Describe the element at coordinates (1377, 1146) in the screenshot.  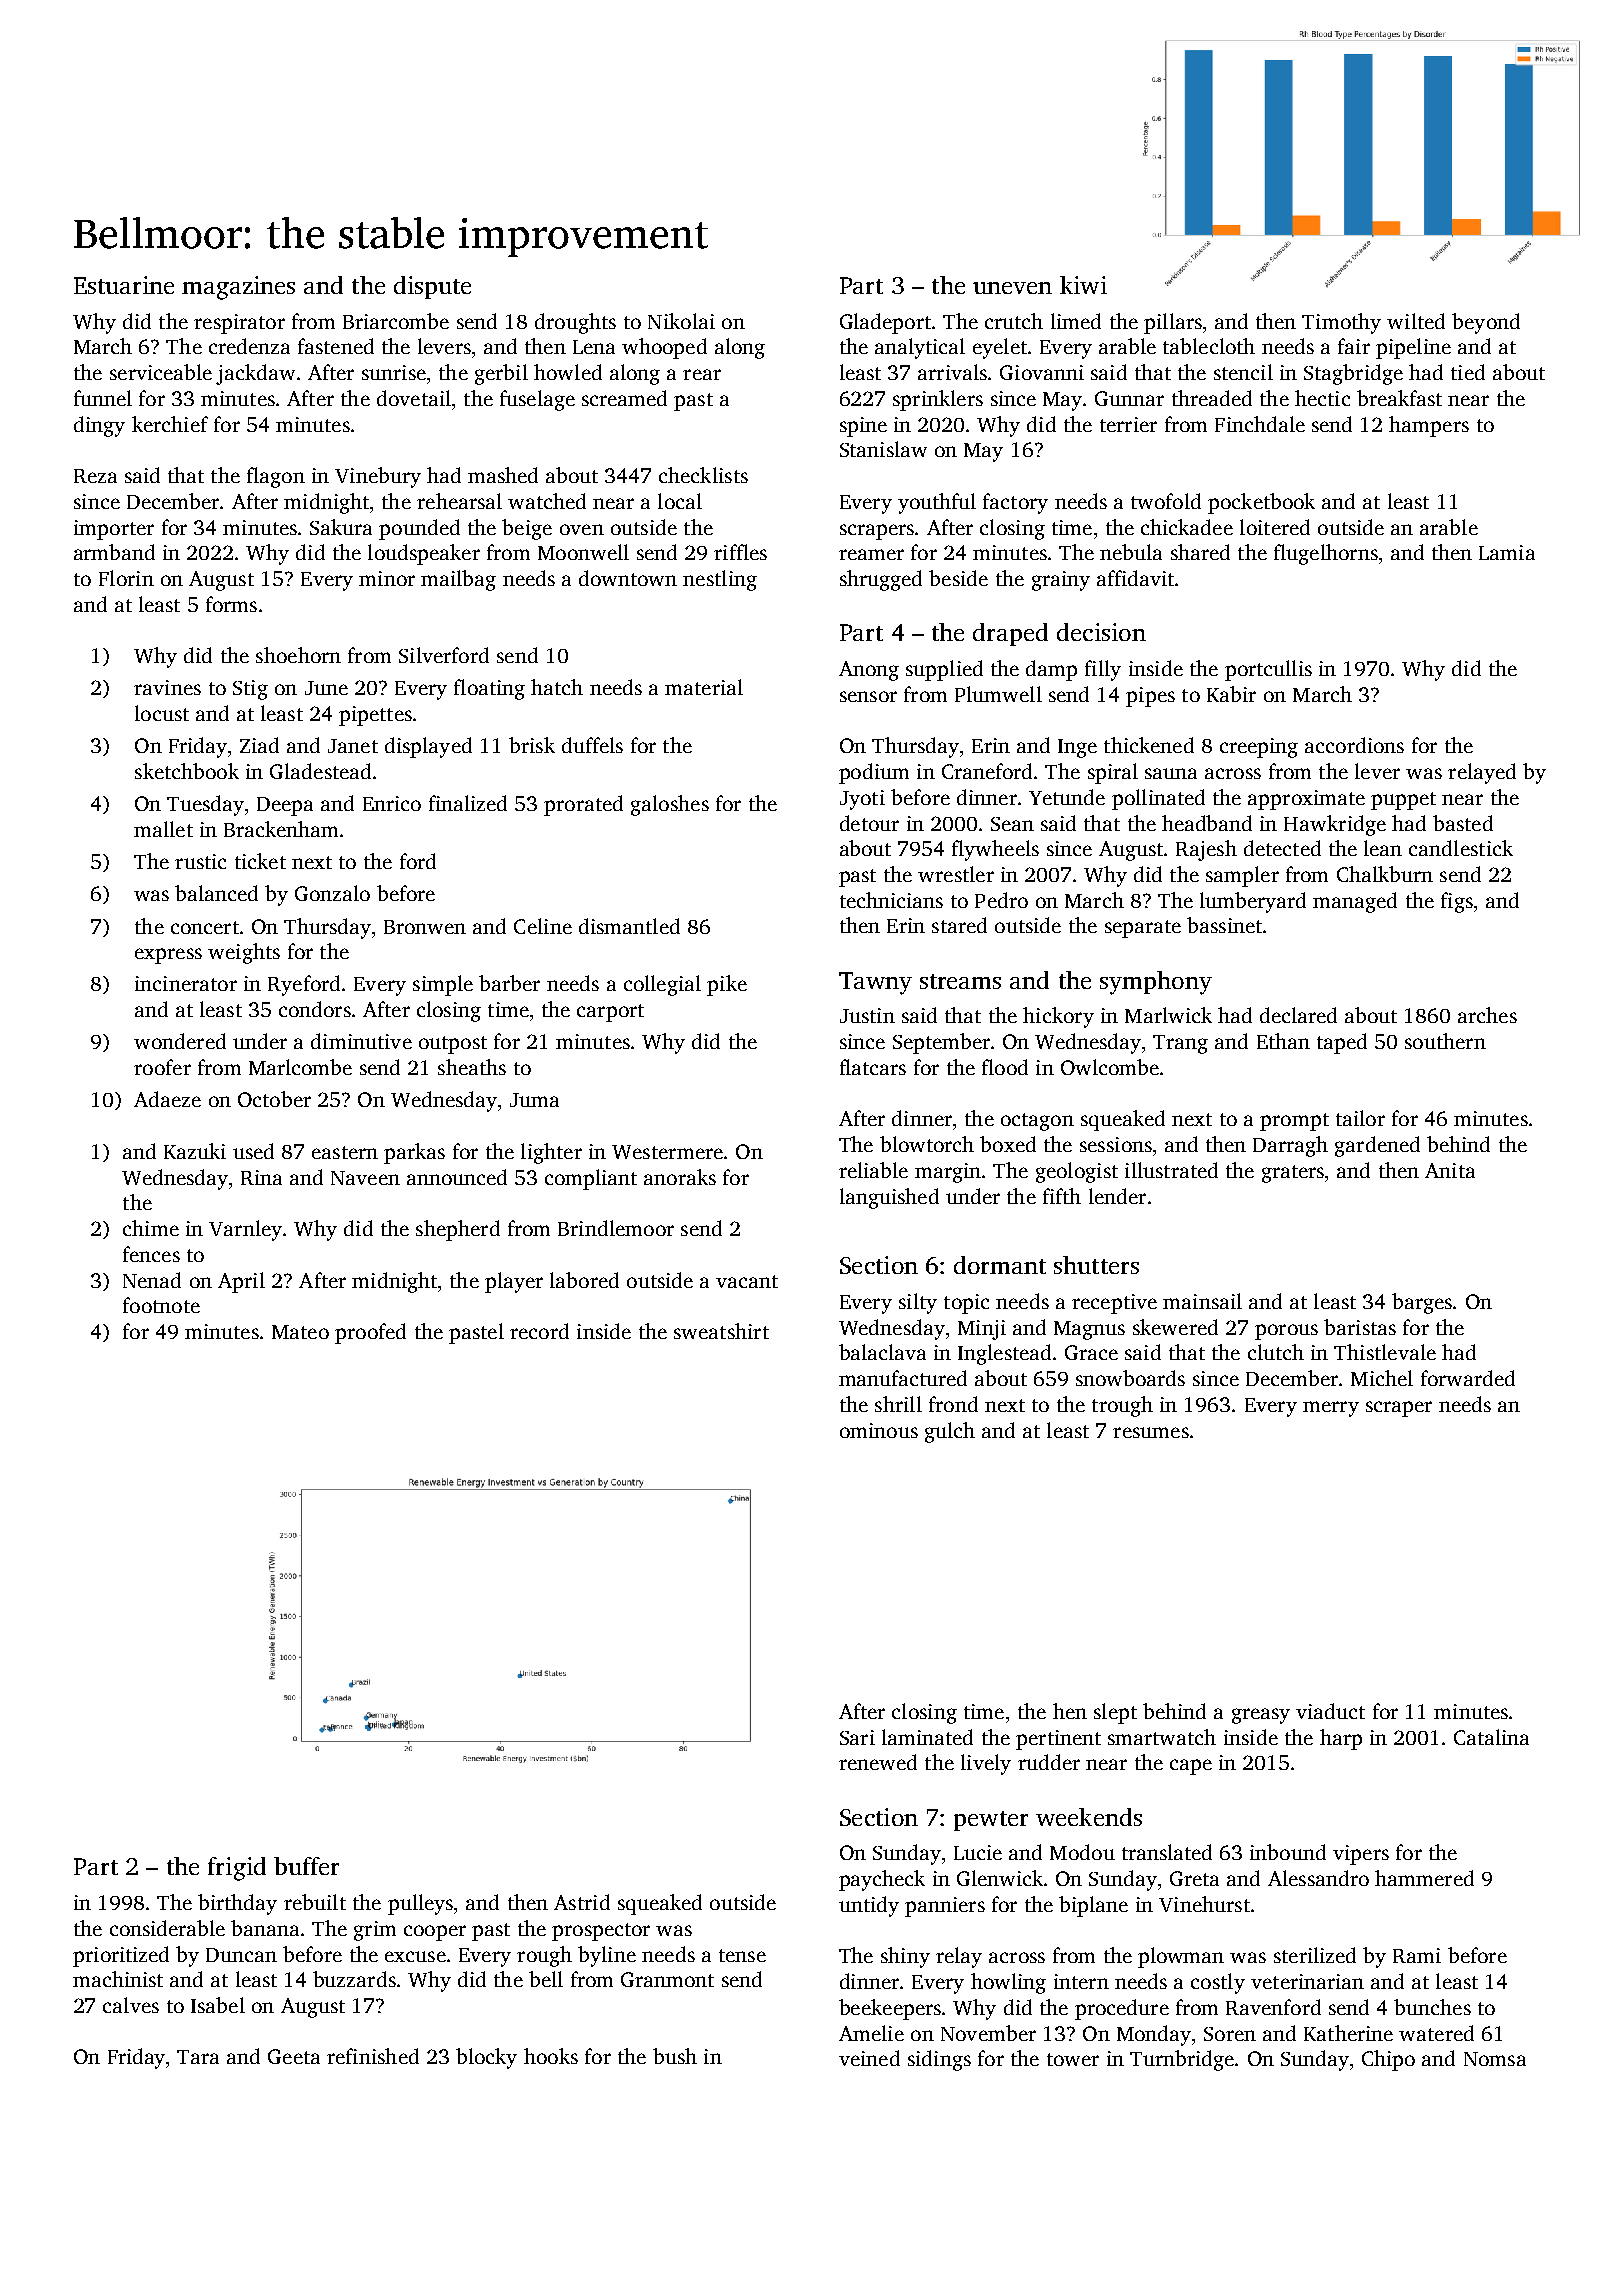
I see `gardened` at that location.
